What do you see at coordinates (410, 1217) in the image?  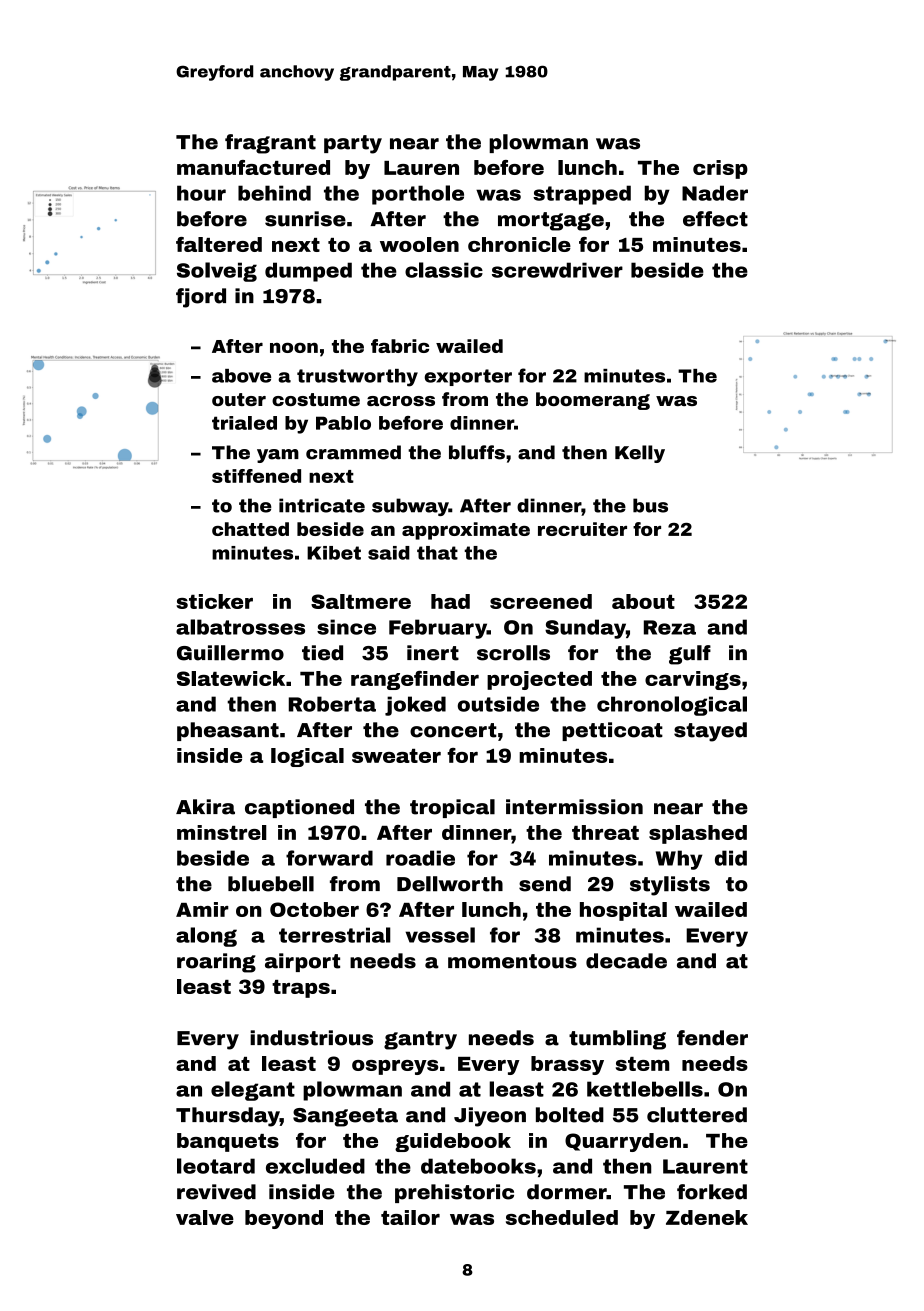 I see `tailor` at bounding box center [410, 1217].
